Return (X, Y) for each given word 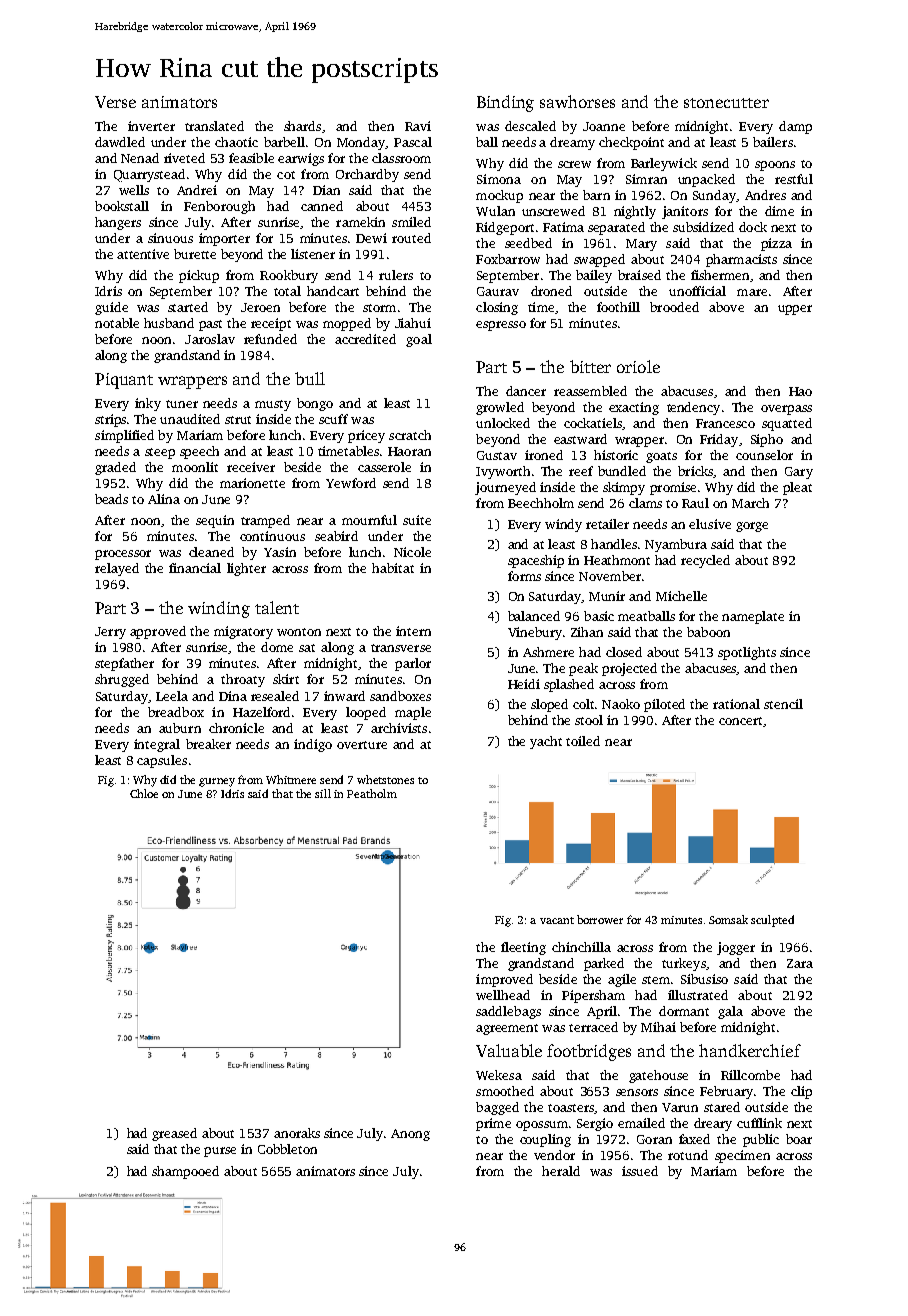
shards (302, 126)
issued (640, 1171)
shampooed (185, 1172)
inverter (151, 126)
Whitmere (291, 779)
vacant (557, 920)
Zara (800, 963)
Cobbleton (287, 1149)
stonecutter (726, 103)
